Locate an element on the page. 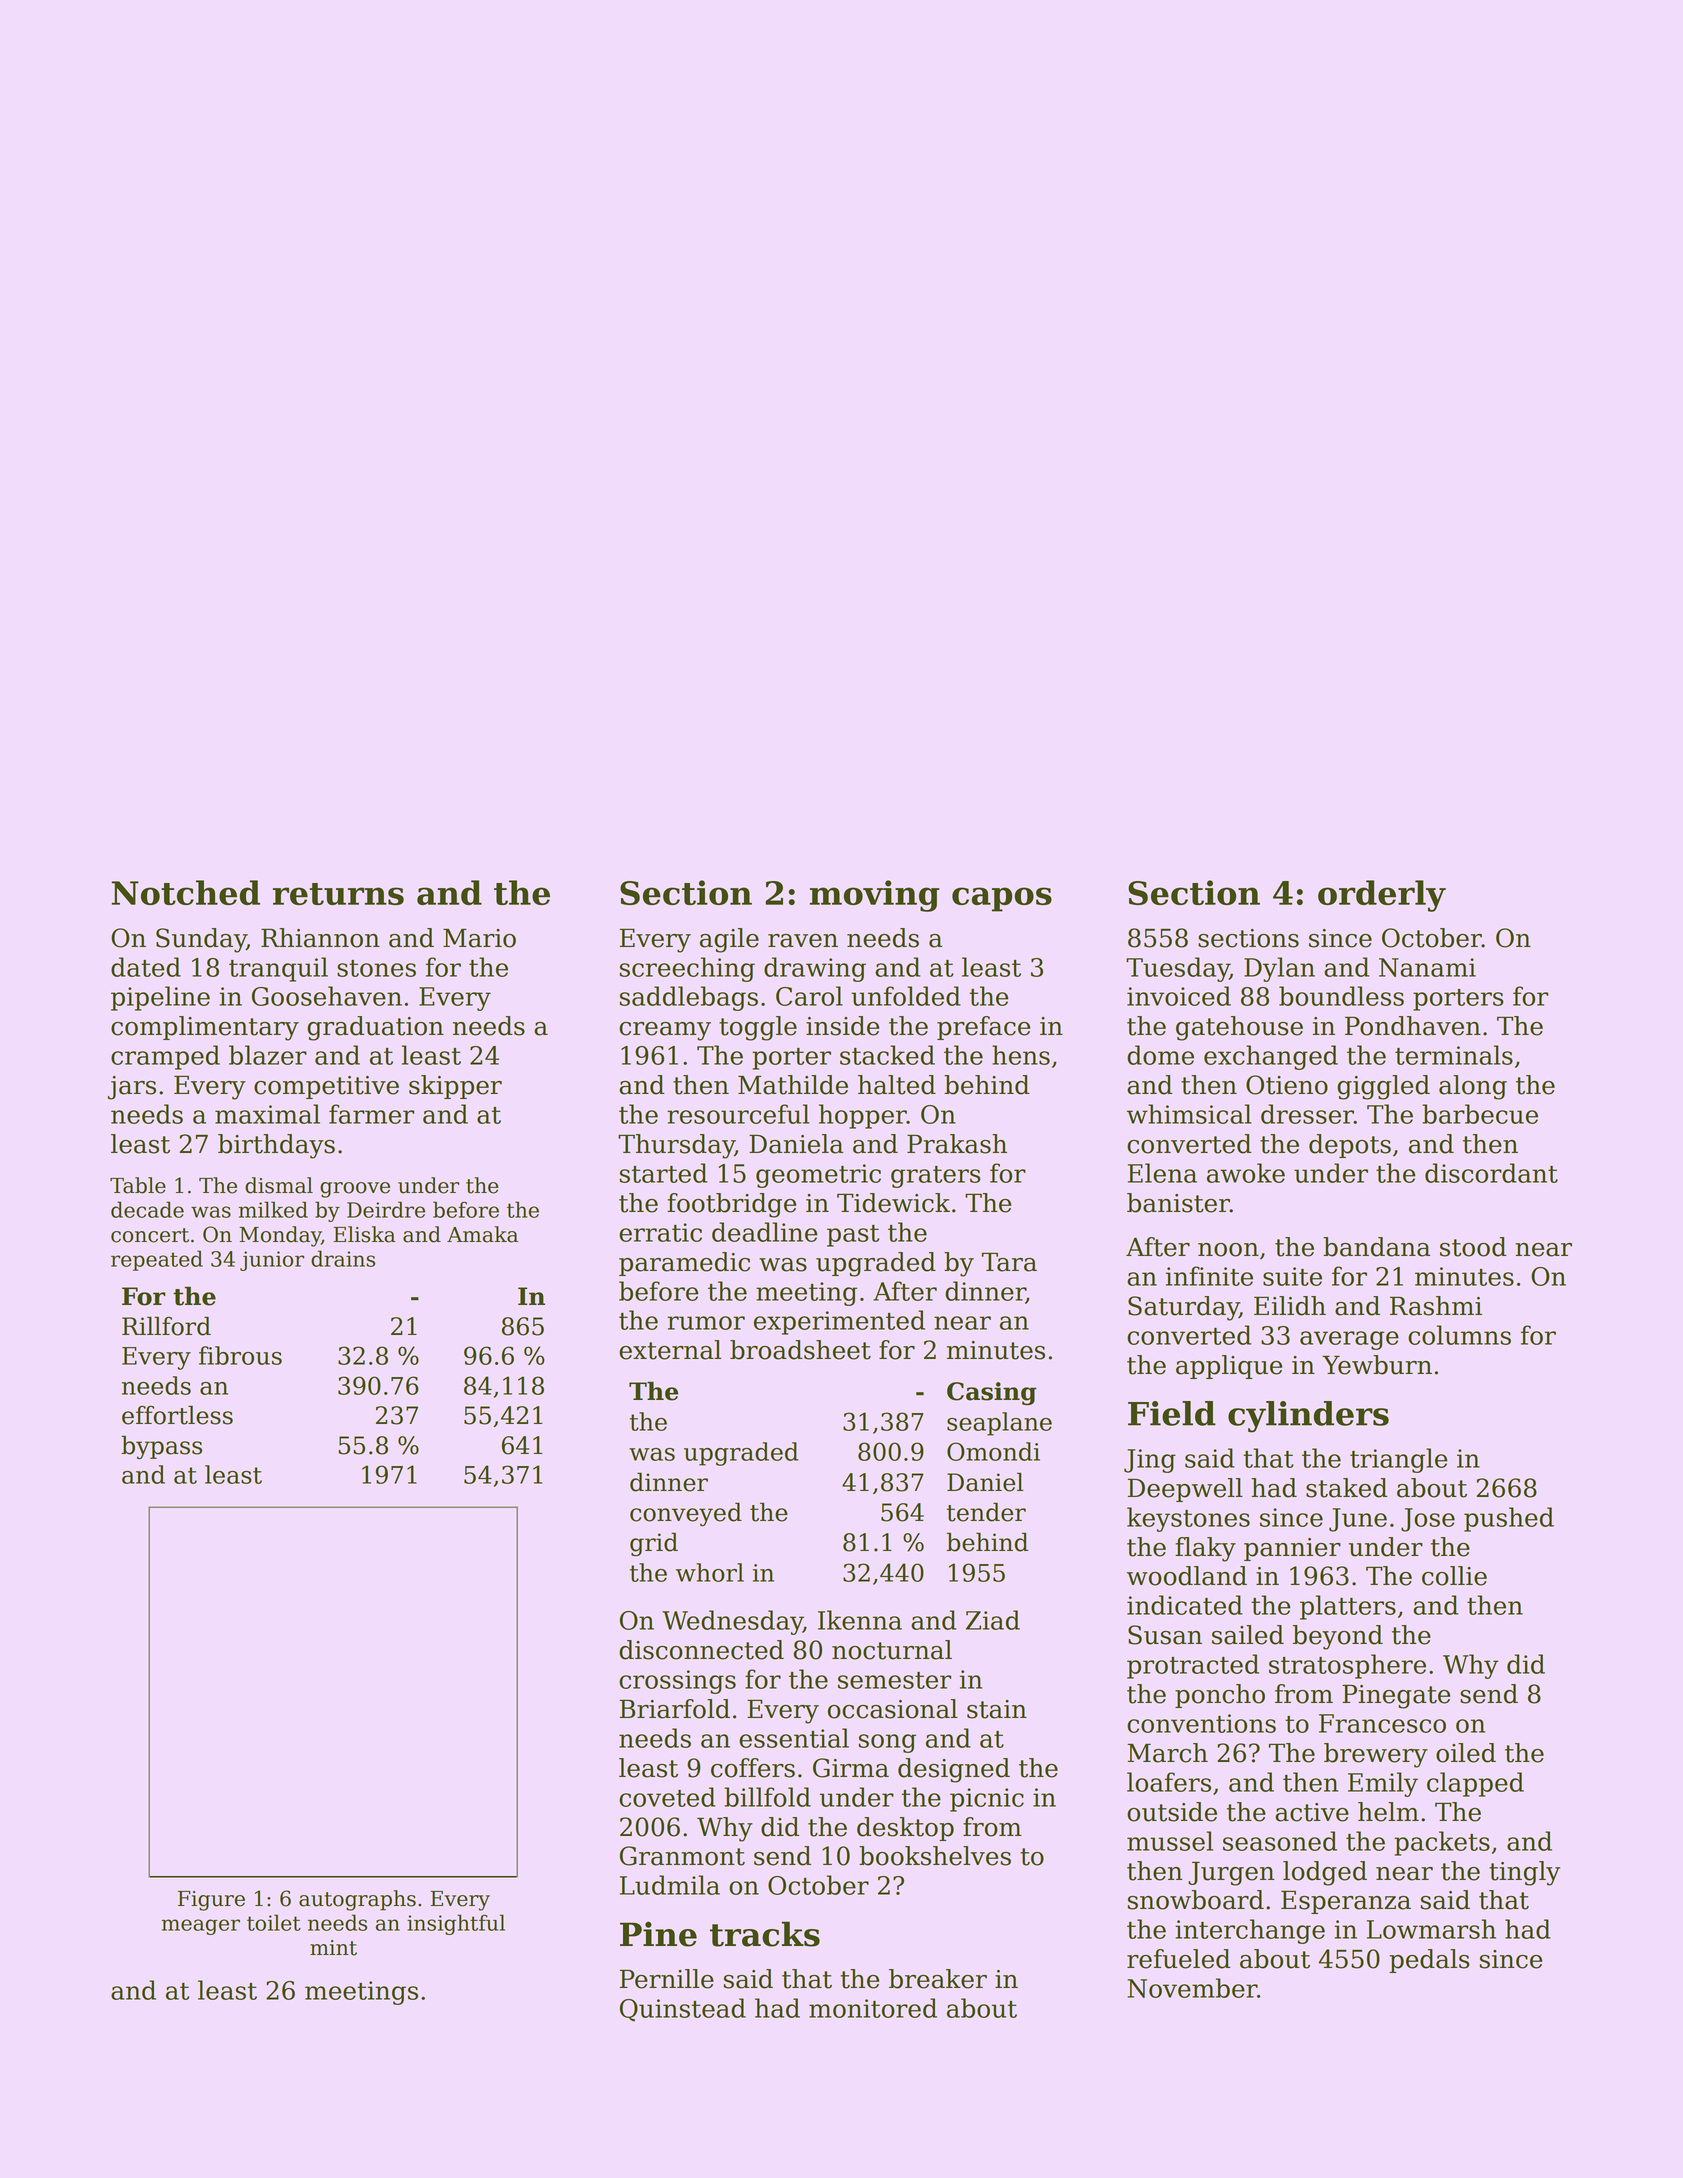 The height and width of the document is (2178, 1683). Yewburn is located at coordinates (1377, 1365).
